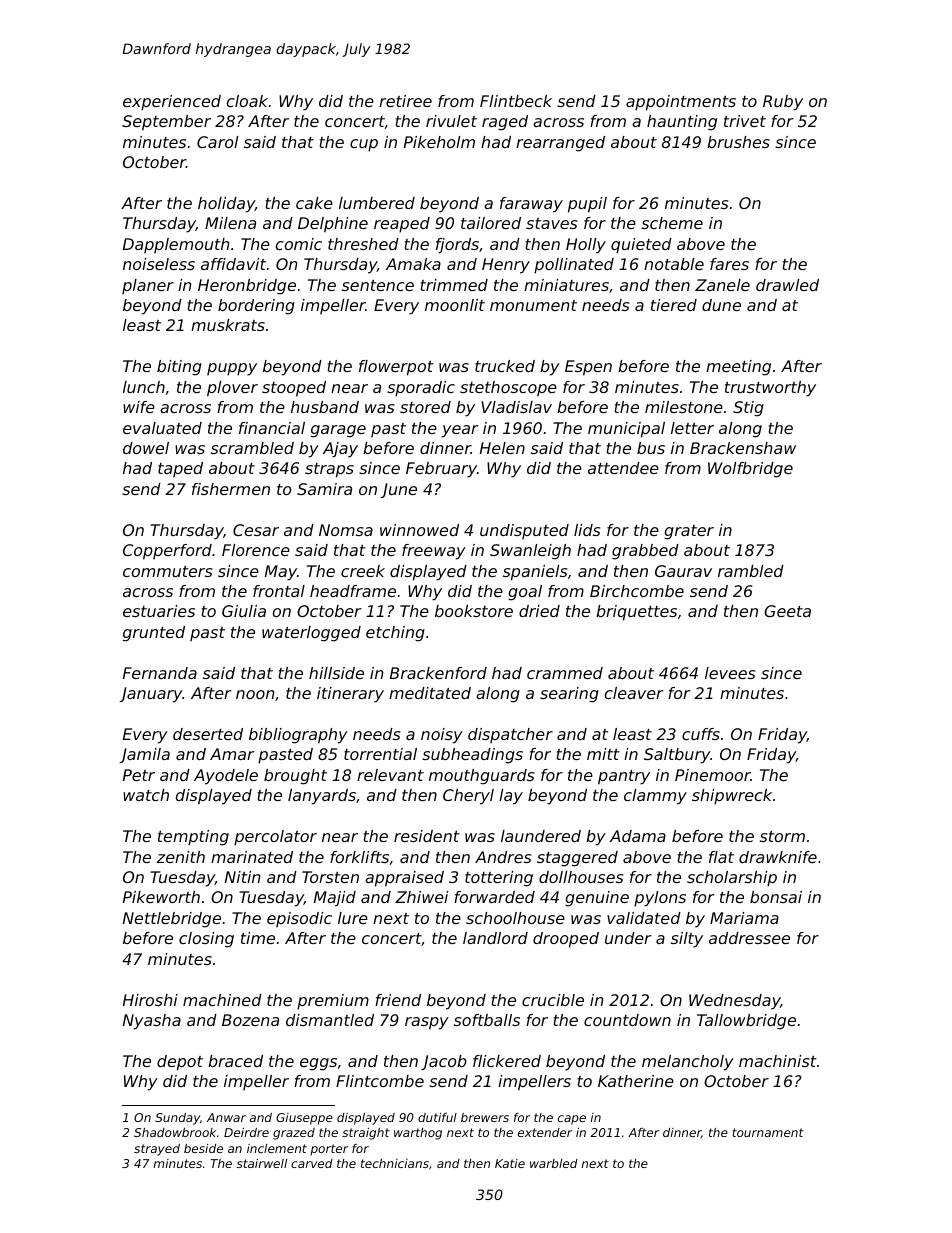 The height and width of the page is (1233, 952). Describe the element at coordinates (507, 1061) in the page. I see `flickered` at that location.
